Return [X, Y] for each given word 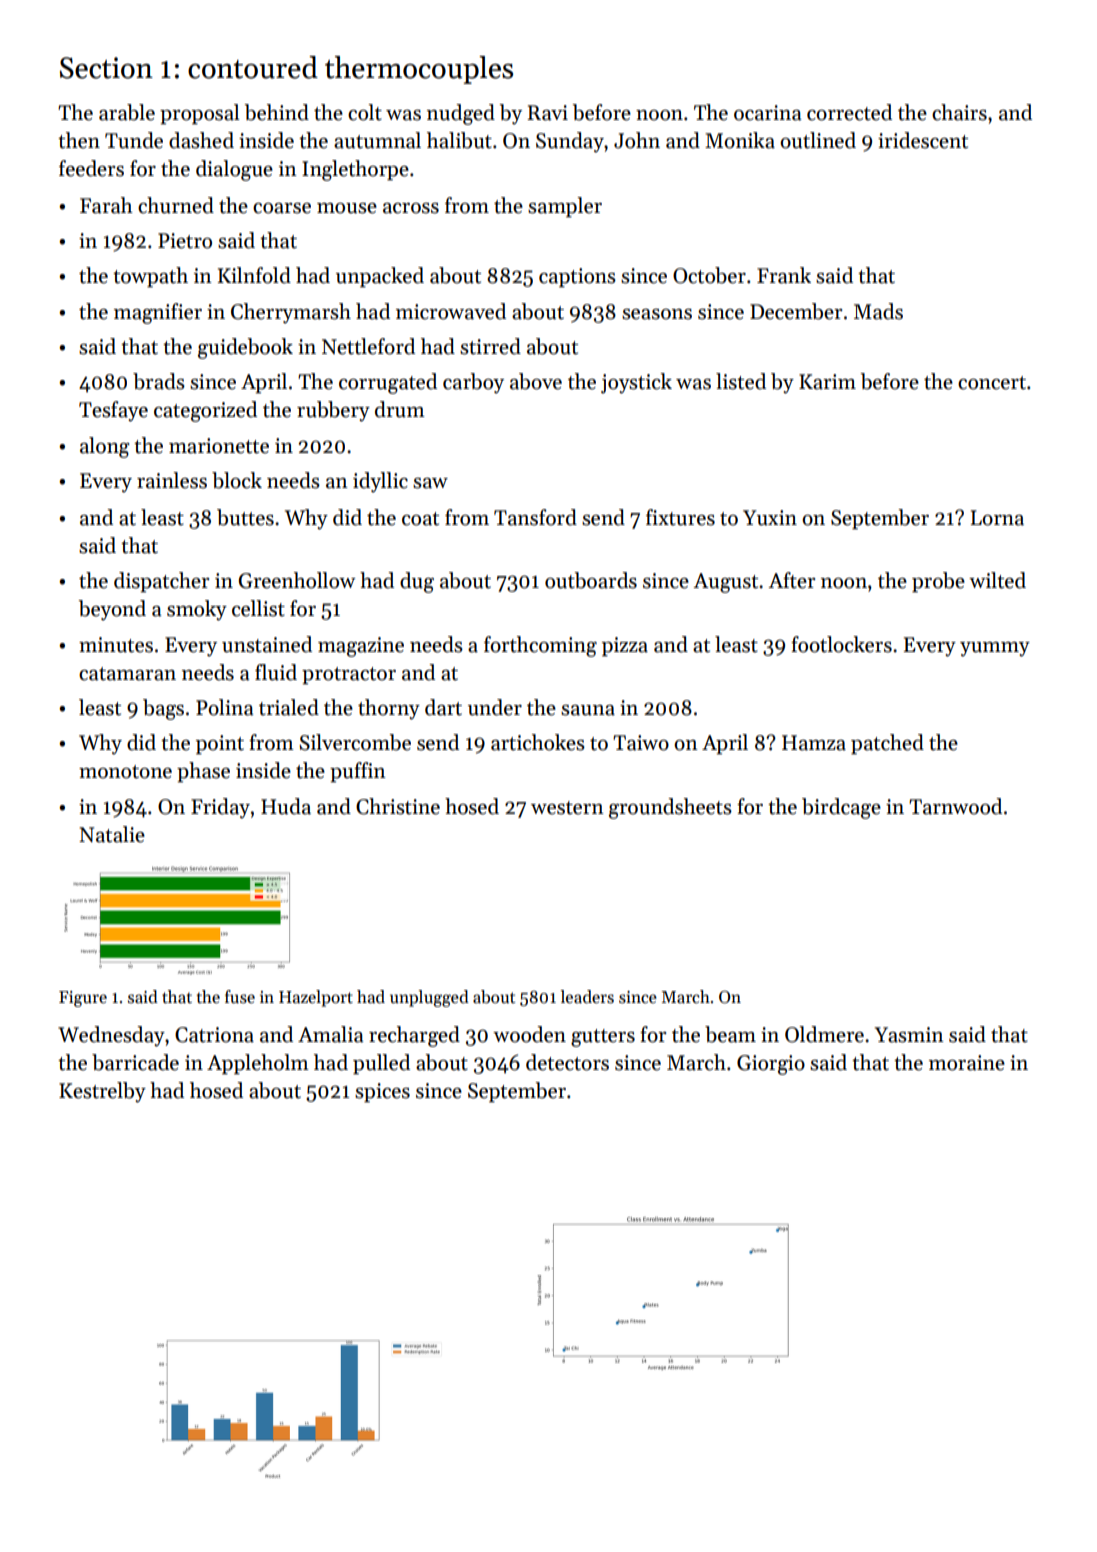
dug [417, 582]
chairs [959, 112]
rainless [172, 480]
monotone [125, 772]
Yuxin [770, 518]
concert [992, 383]
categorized [205, 411]
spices [382, 1093]
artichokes [538, 742]
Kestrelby [102, 1092]
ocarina [768, 113]
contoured [253, 67]
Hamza [814, 743]
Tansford [535, 517]
